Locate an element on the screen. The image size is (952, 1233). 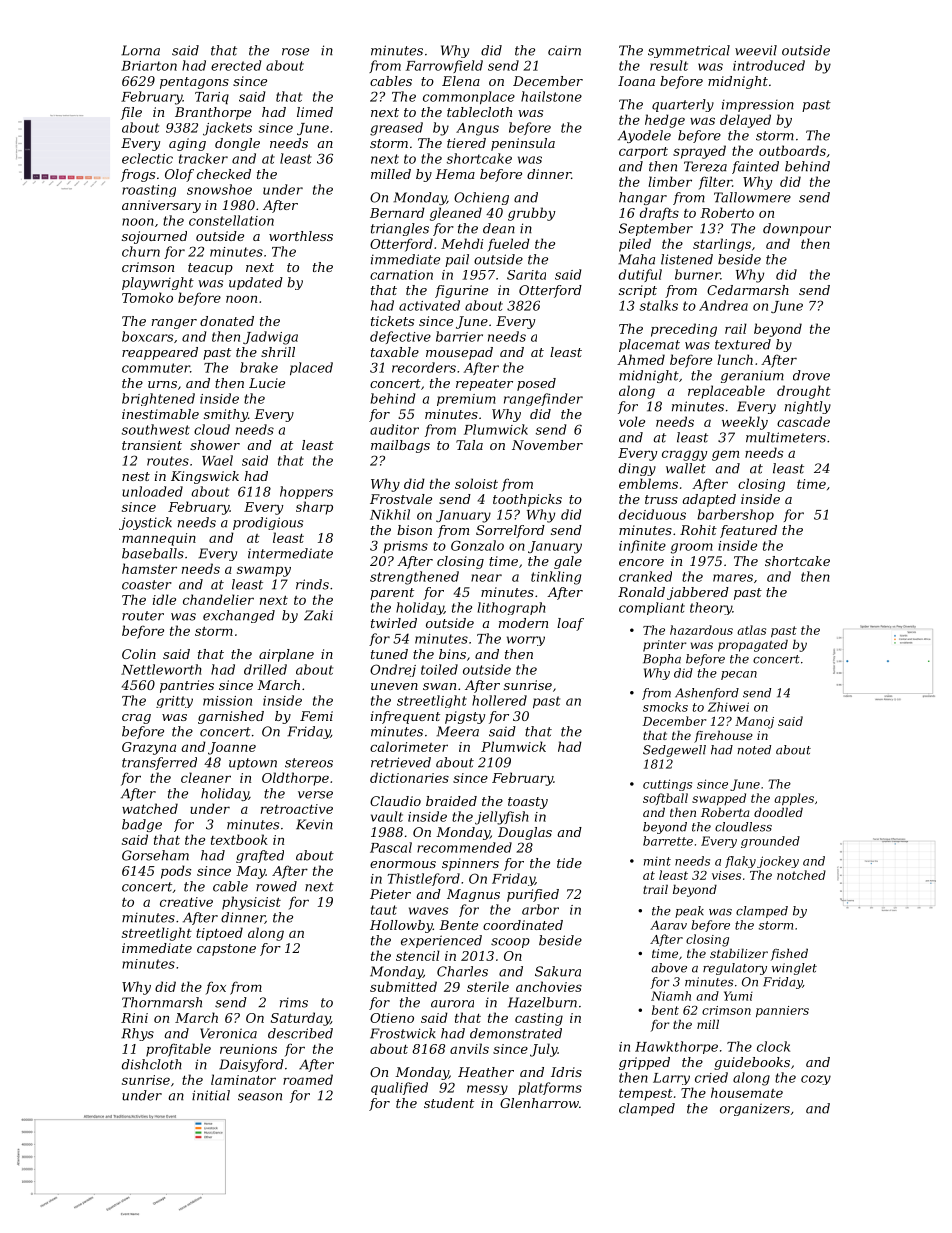
unloaded is located at coordinates (152, 491).
